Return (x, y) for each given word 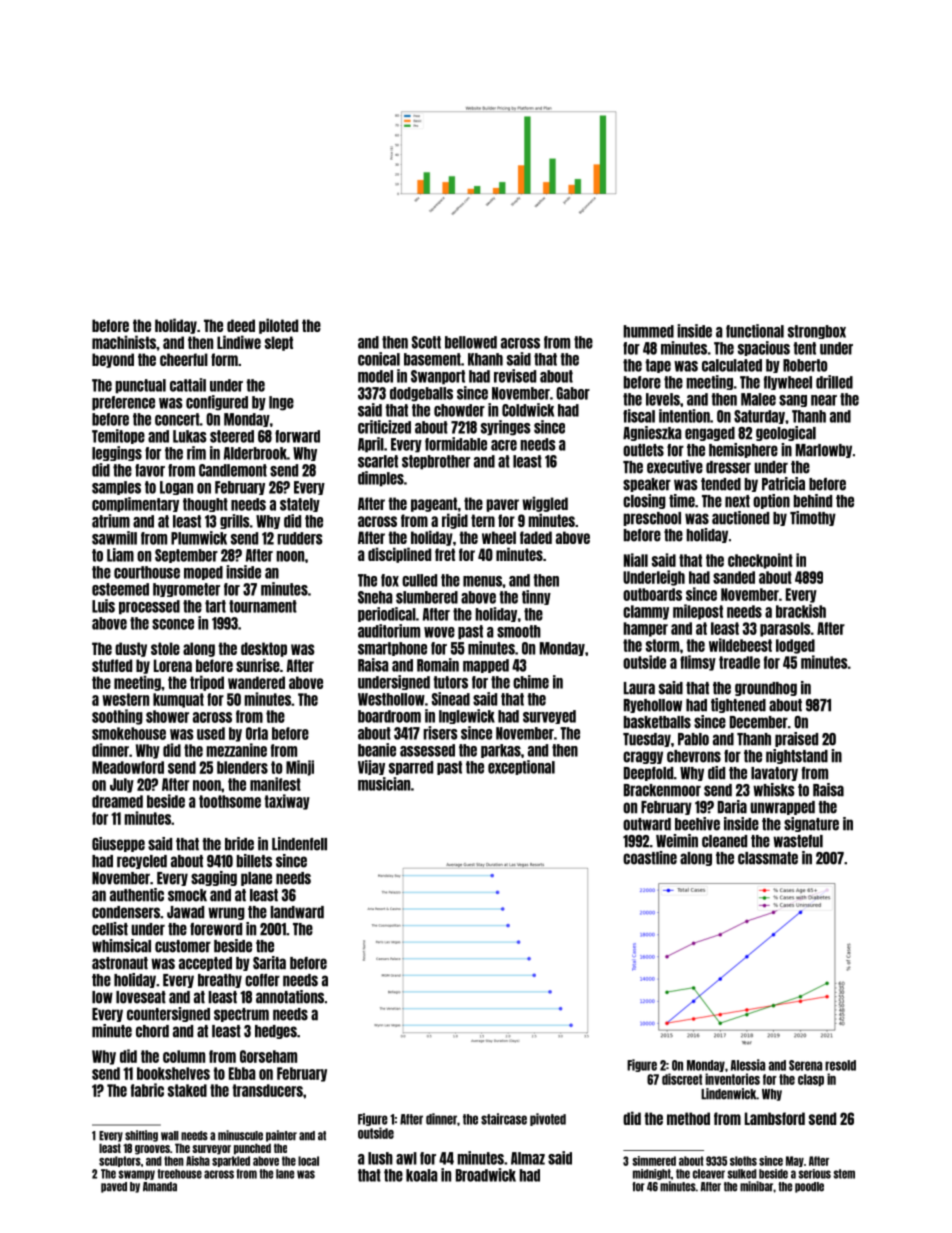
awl (406, 1158)
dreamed (117, 801)
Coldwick (528, 410)
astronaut (120, 963)
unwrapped (782, 808)
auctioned (740, 518)
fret (445, 554)
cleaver (709, 1174)
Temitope (118, 436)
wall (170, 1136)
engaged (710, 434)
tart (215, 606)
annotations (290, 997)
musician (384, 784)
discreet (682, 1079)
